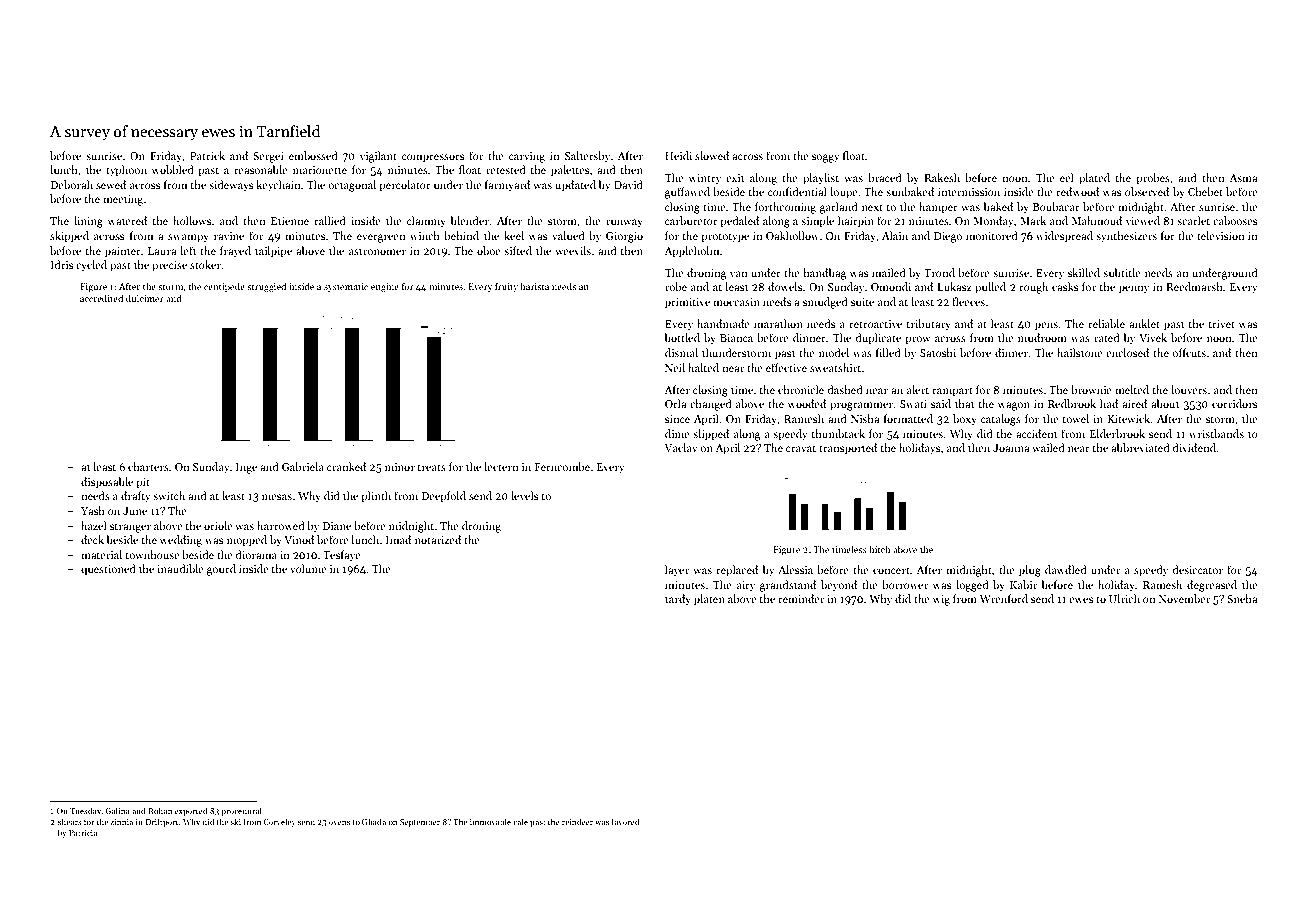 The height and width of the page is (924, 1308). What do you see at coordinates (524, 495) in the page?
I see `levels` at bounding box center [524, 495].
